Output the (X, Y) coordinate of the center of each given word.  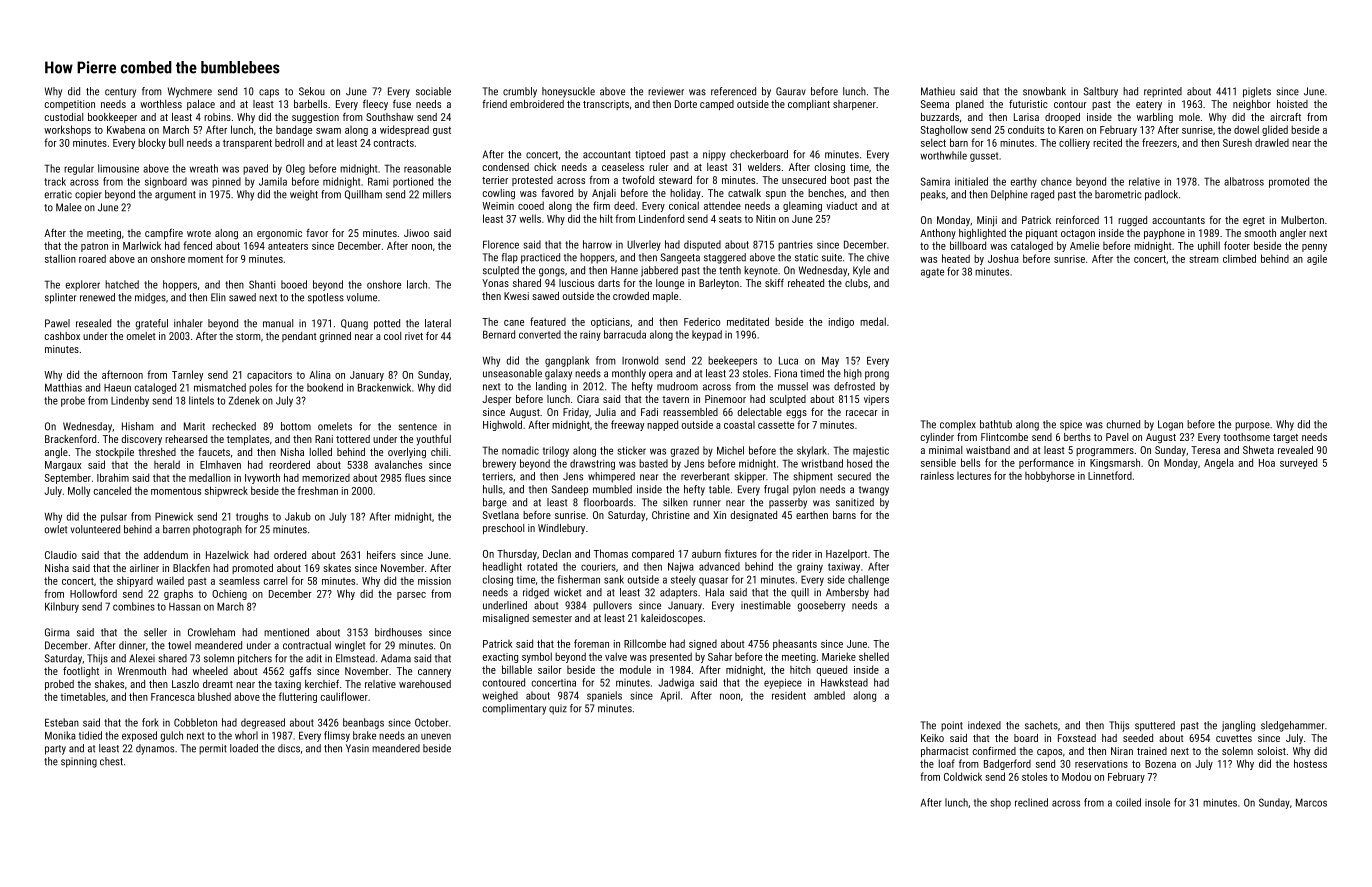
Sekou (312, 91)
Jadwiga (676, 683)
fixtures (741, 553)
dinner (132, 645)
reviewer (666, 91)
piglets (1257, 92)
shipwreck (226, 491)
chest (111, 761)
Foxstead (1077, 738)
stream (1204, 259)
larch (417, 284)
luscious (576, 283)
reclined (1031, 802)
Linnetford (1110, 475)
